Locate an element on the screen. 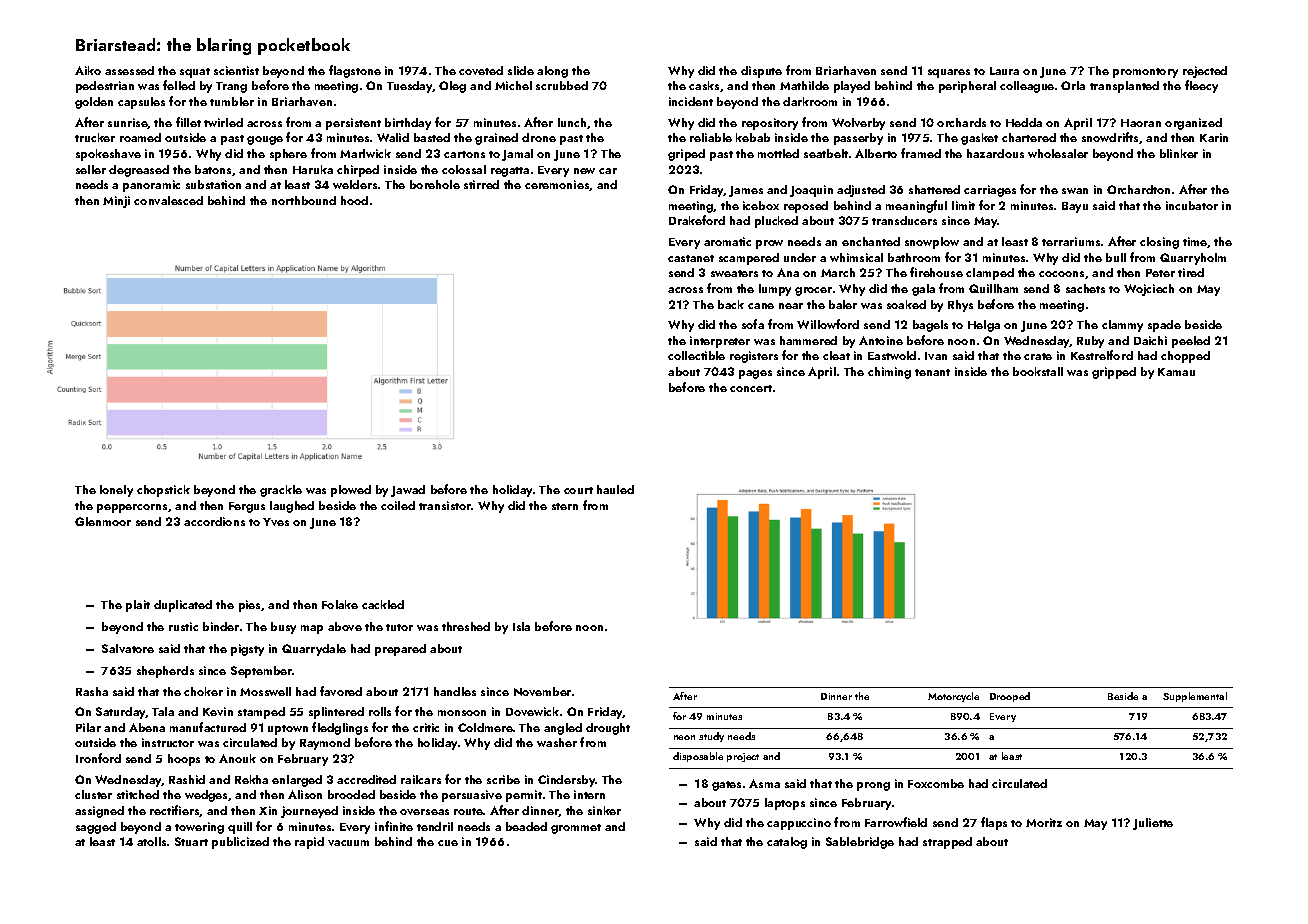 Image resolution: width=1308 pixels, height=924 pixels. atolls is located at coordinates (151, 841).
